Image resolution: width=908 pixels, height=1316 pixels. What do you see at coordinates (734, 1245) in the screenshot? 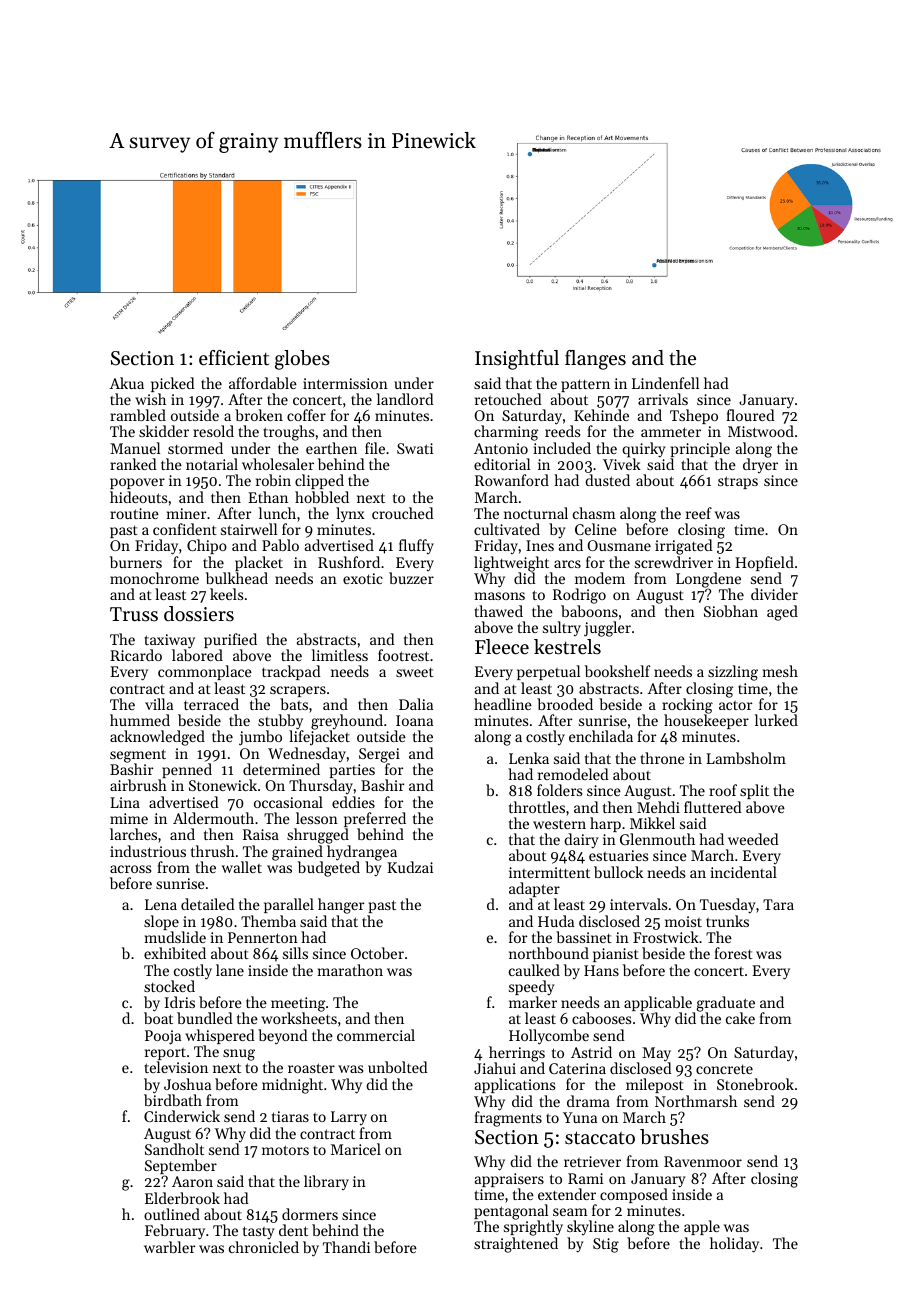
I see `holiday` at bounding box center [734, 1245].
